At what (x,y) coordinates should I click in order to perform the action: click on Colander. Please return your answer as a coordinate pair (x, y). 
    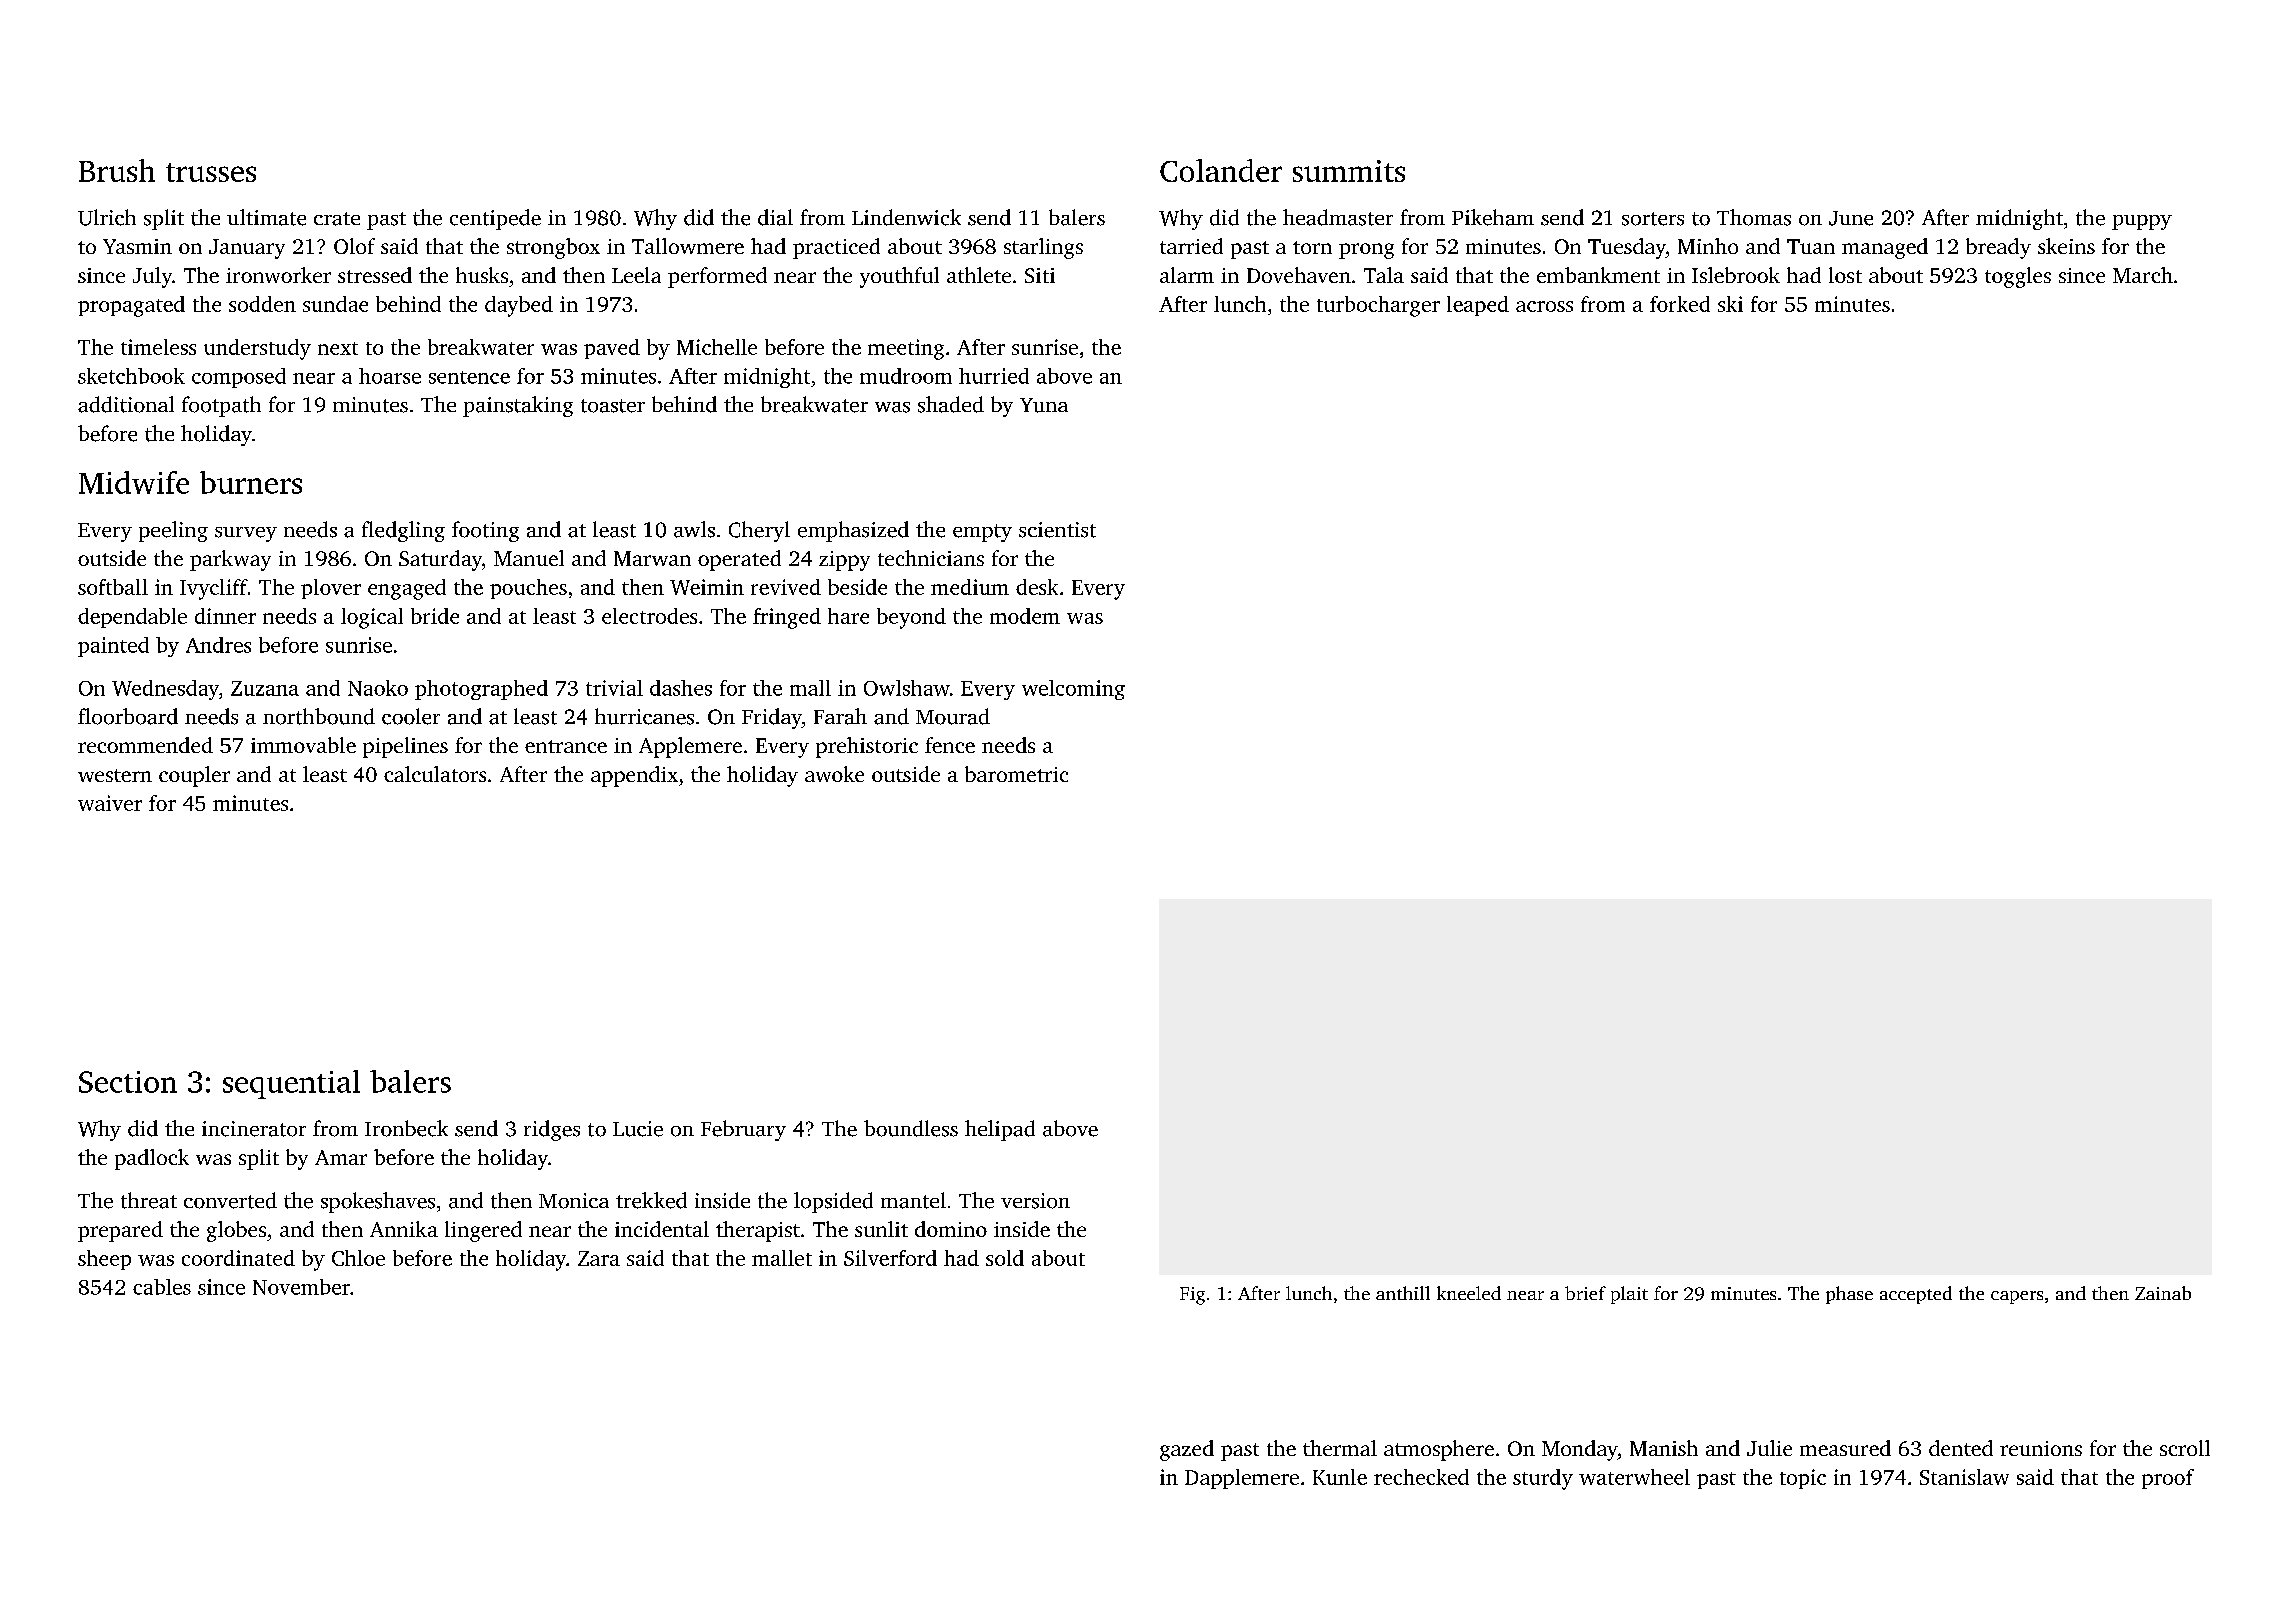
    Looking at the image, I should click on (1221, 170).
